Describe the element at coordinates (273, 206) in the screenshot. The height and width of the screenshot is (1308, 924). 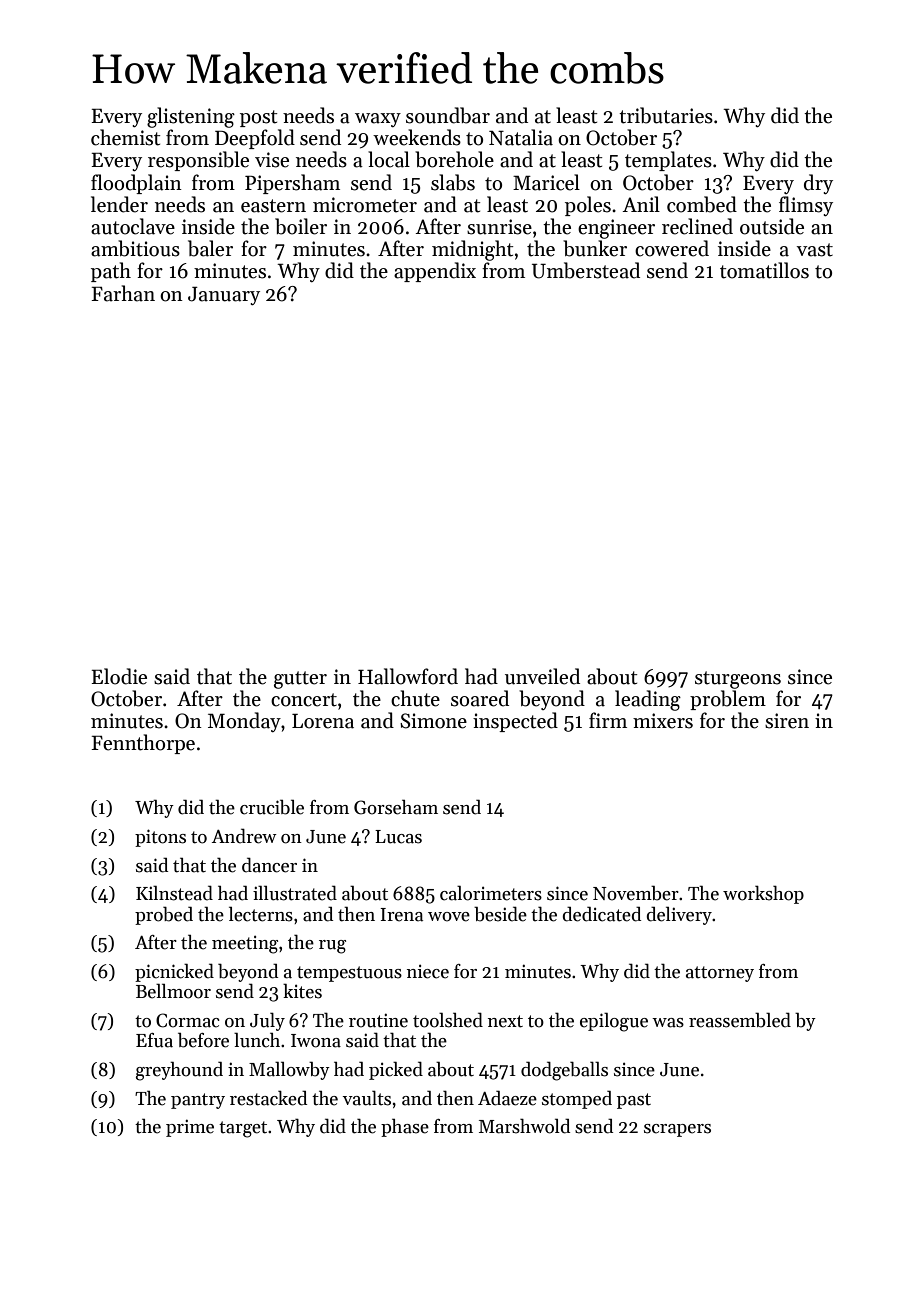
I see `eastern` at that location.
